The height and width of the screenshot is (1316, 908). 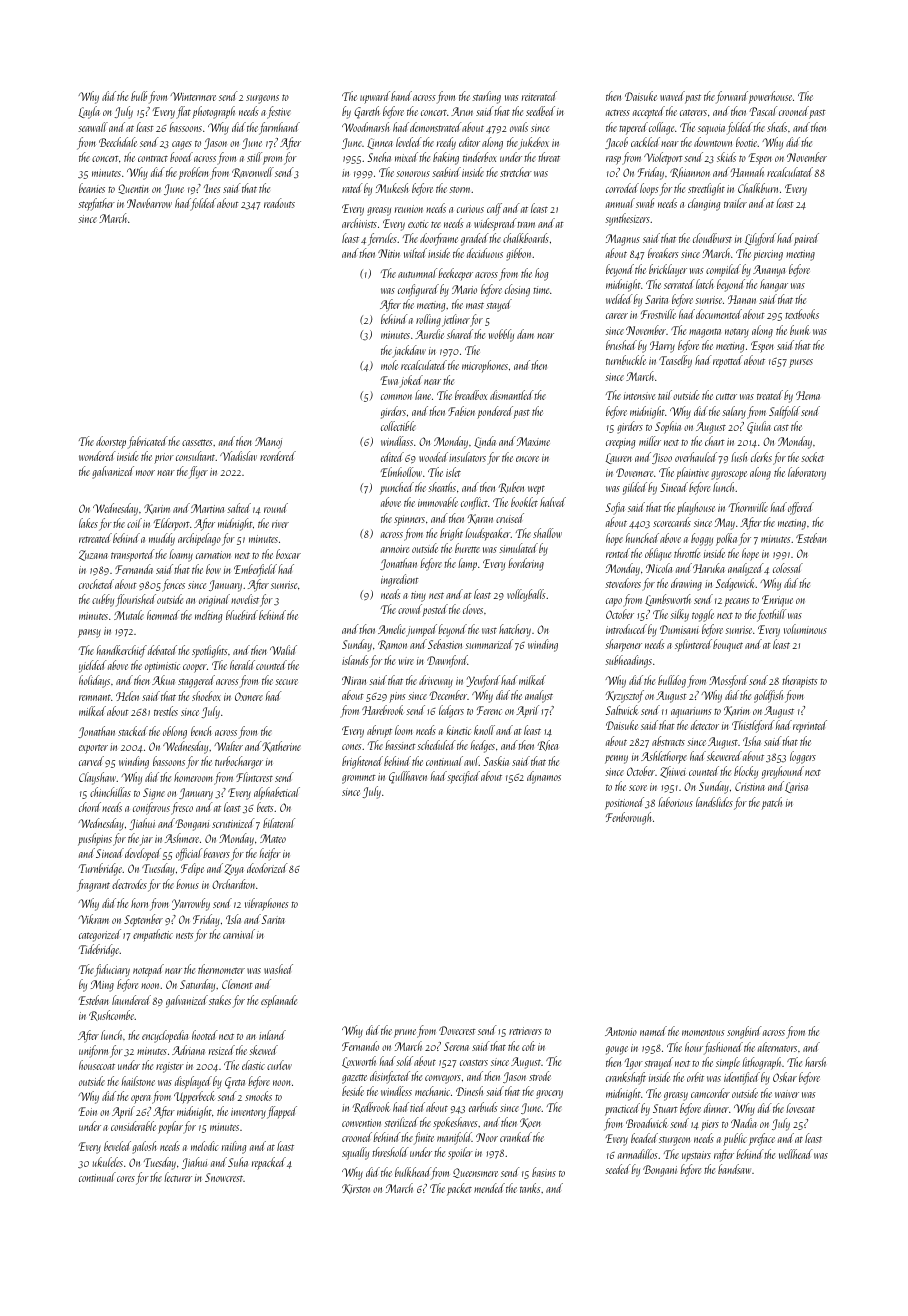 I want to click on Yewford, so click(x=483, y=681).
